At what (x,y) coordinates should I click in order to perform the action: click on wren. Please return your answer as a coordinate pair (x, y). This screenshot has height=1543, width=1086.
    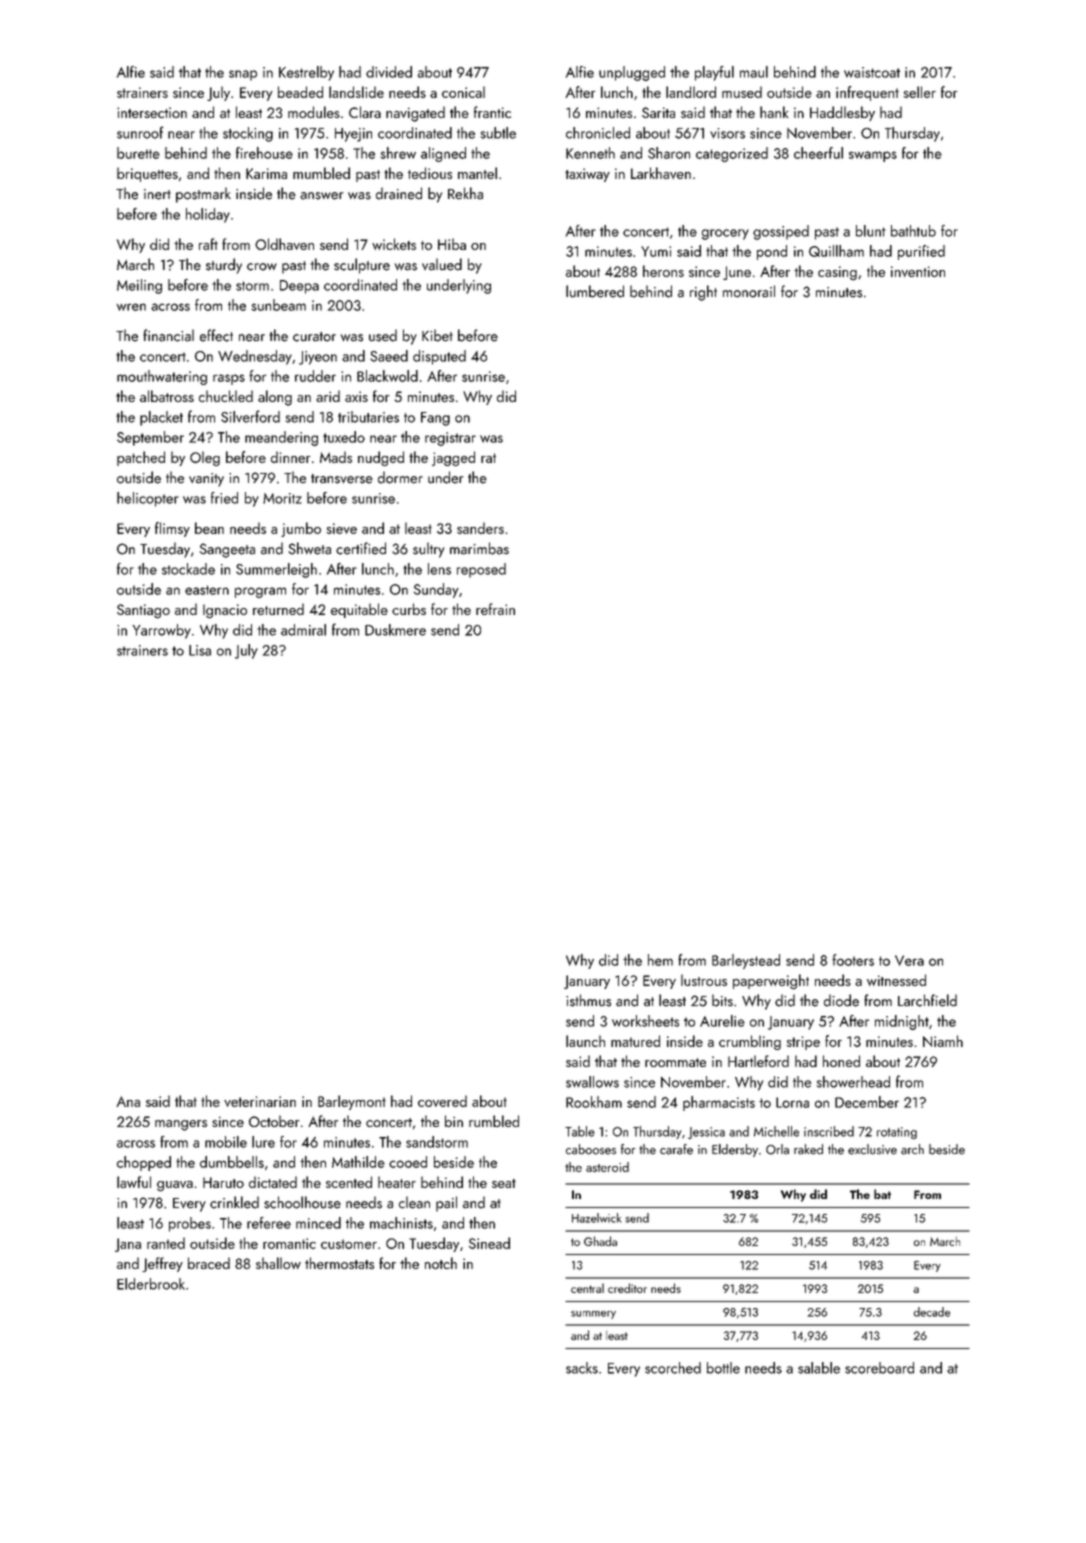
    Looking at the image, I should click on (131, 307).
